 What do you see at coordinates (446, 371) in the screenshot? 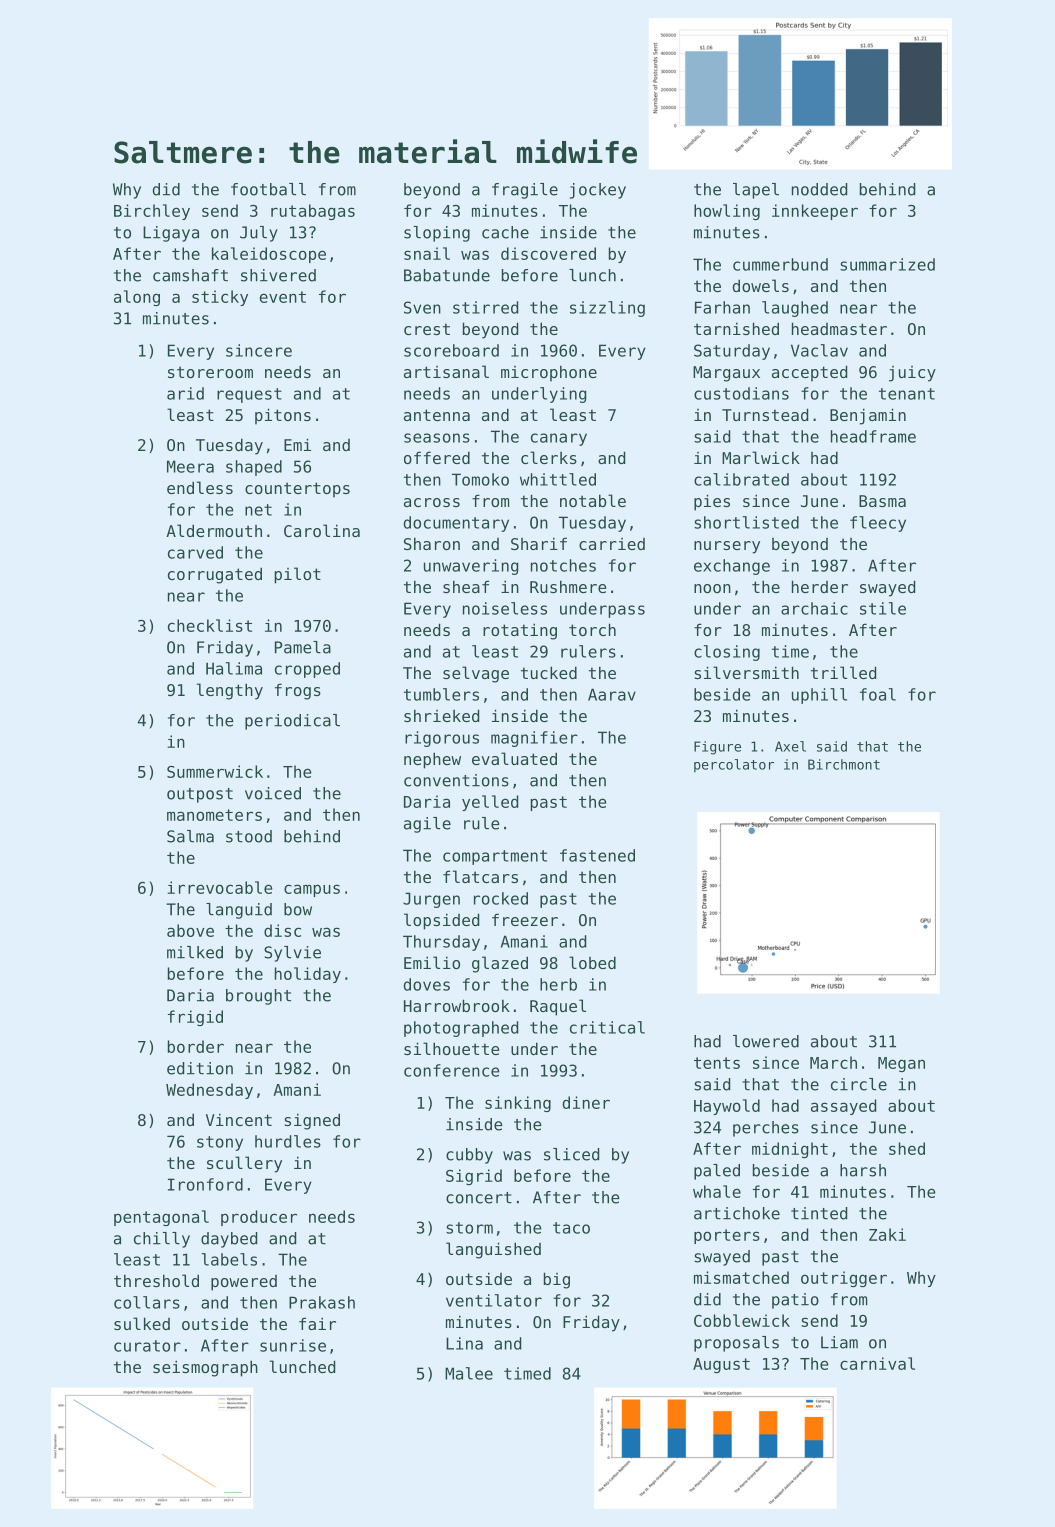
I see `artisanal` at bounding box center [446, 371].
